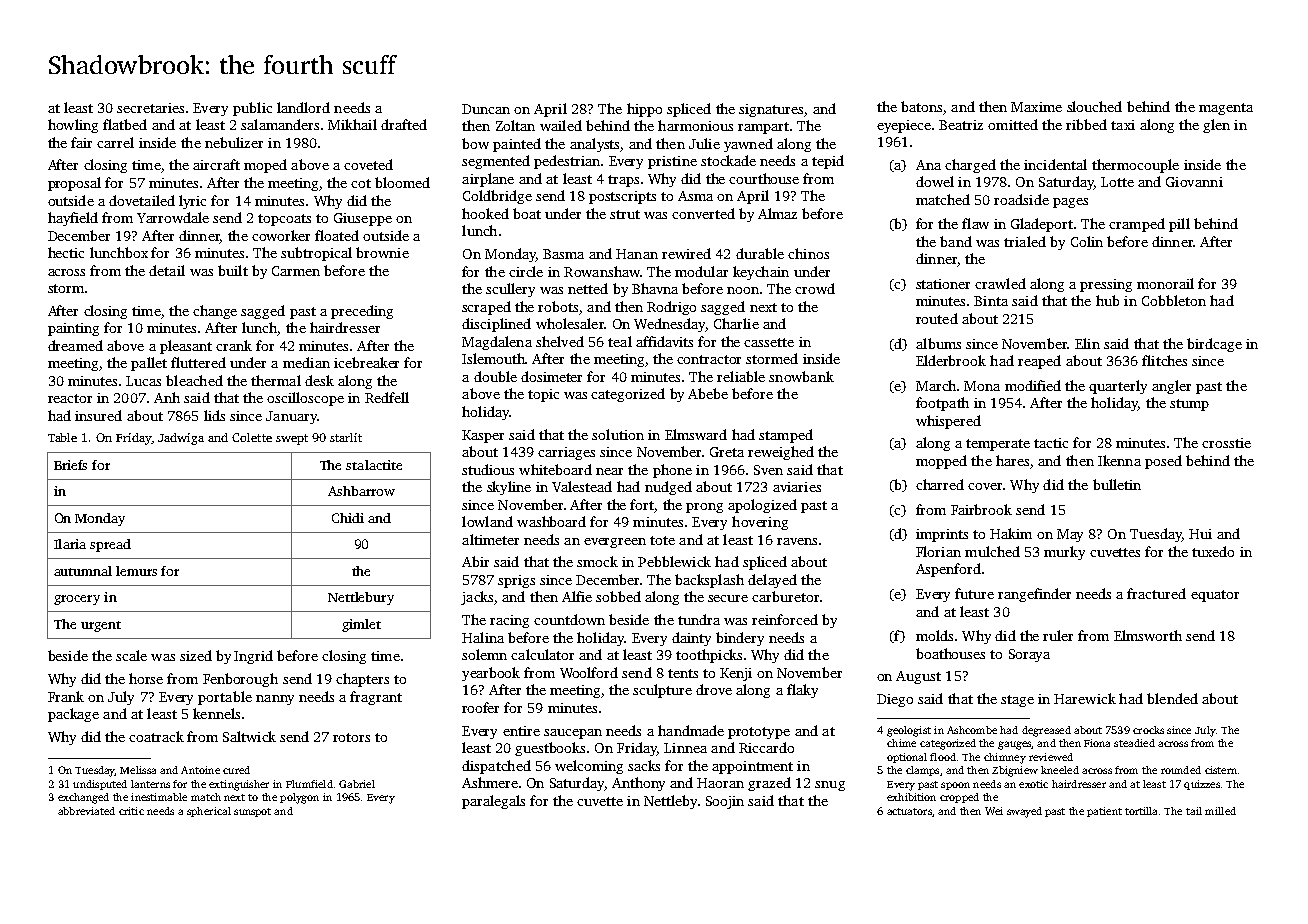 The width and height of the screenshot is (1308, 924). I want to click on rangefinder, so click(1034, 595).
